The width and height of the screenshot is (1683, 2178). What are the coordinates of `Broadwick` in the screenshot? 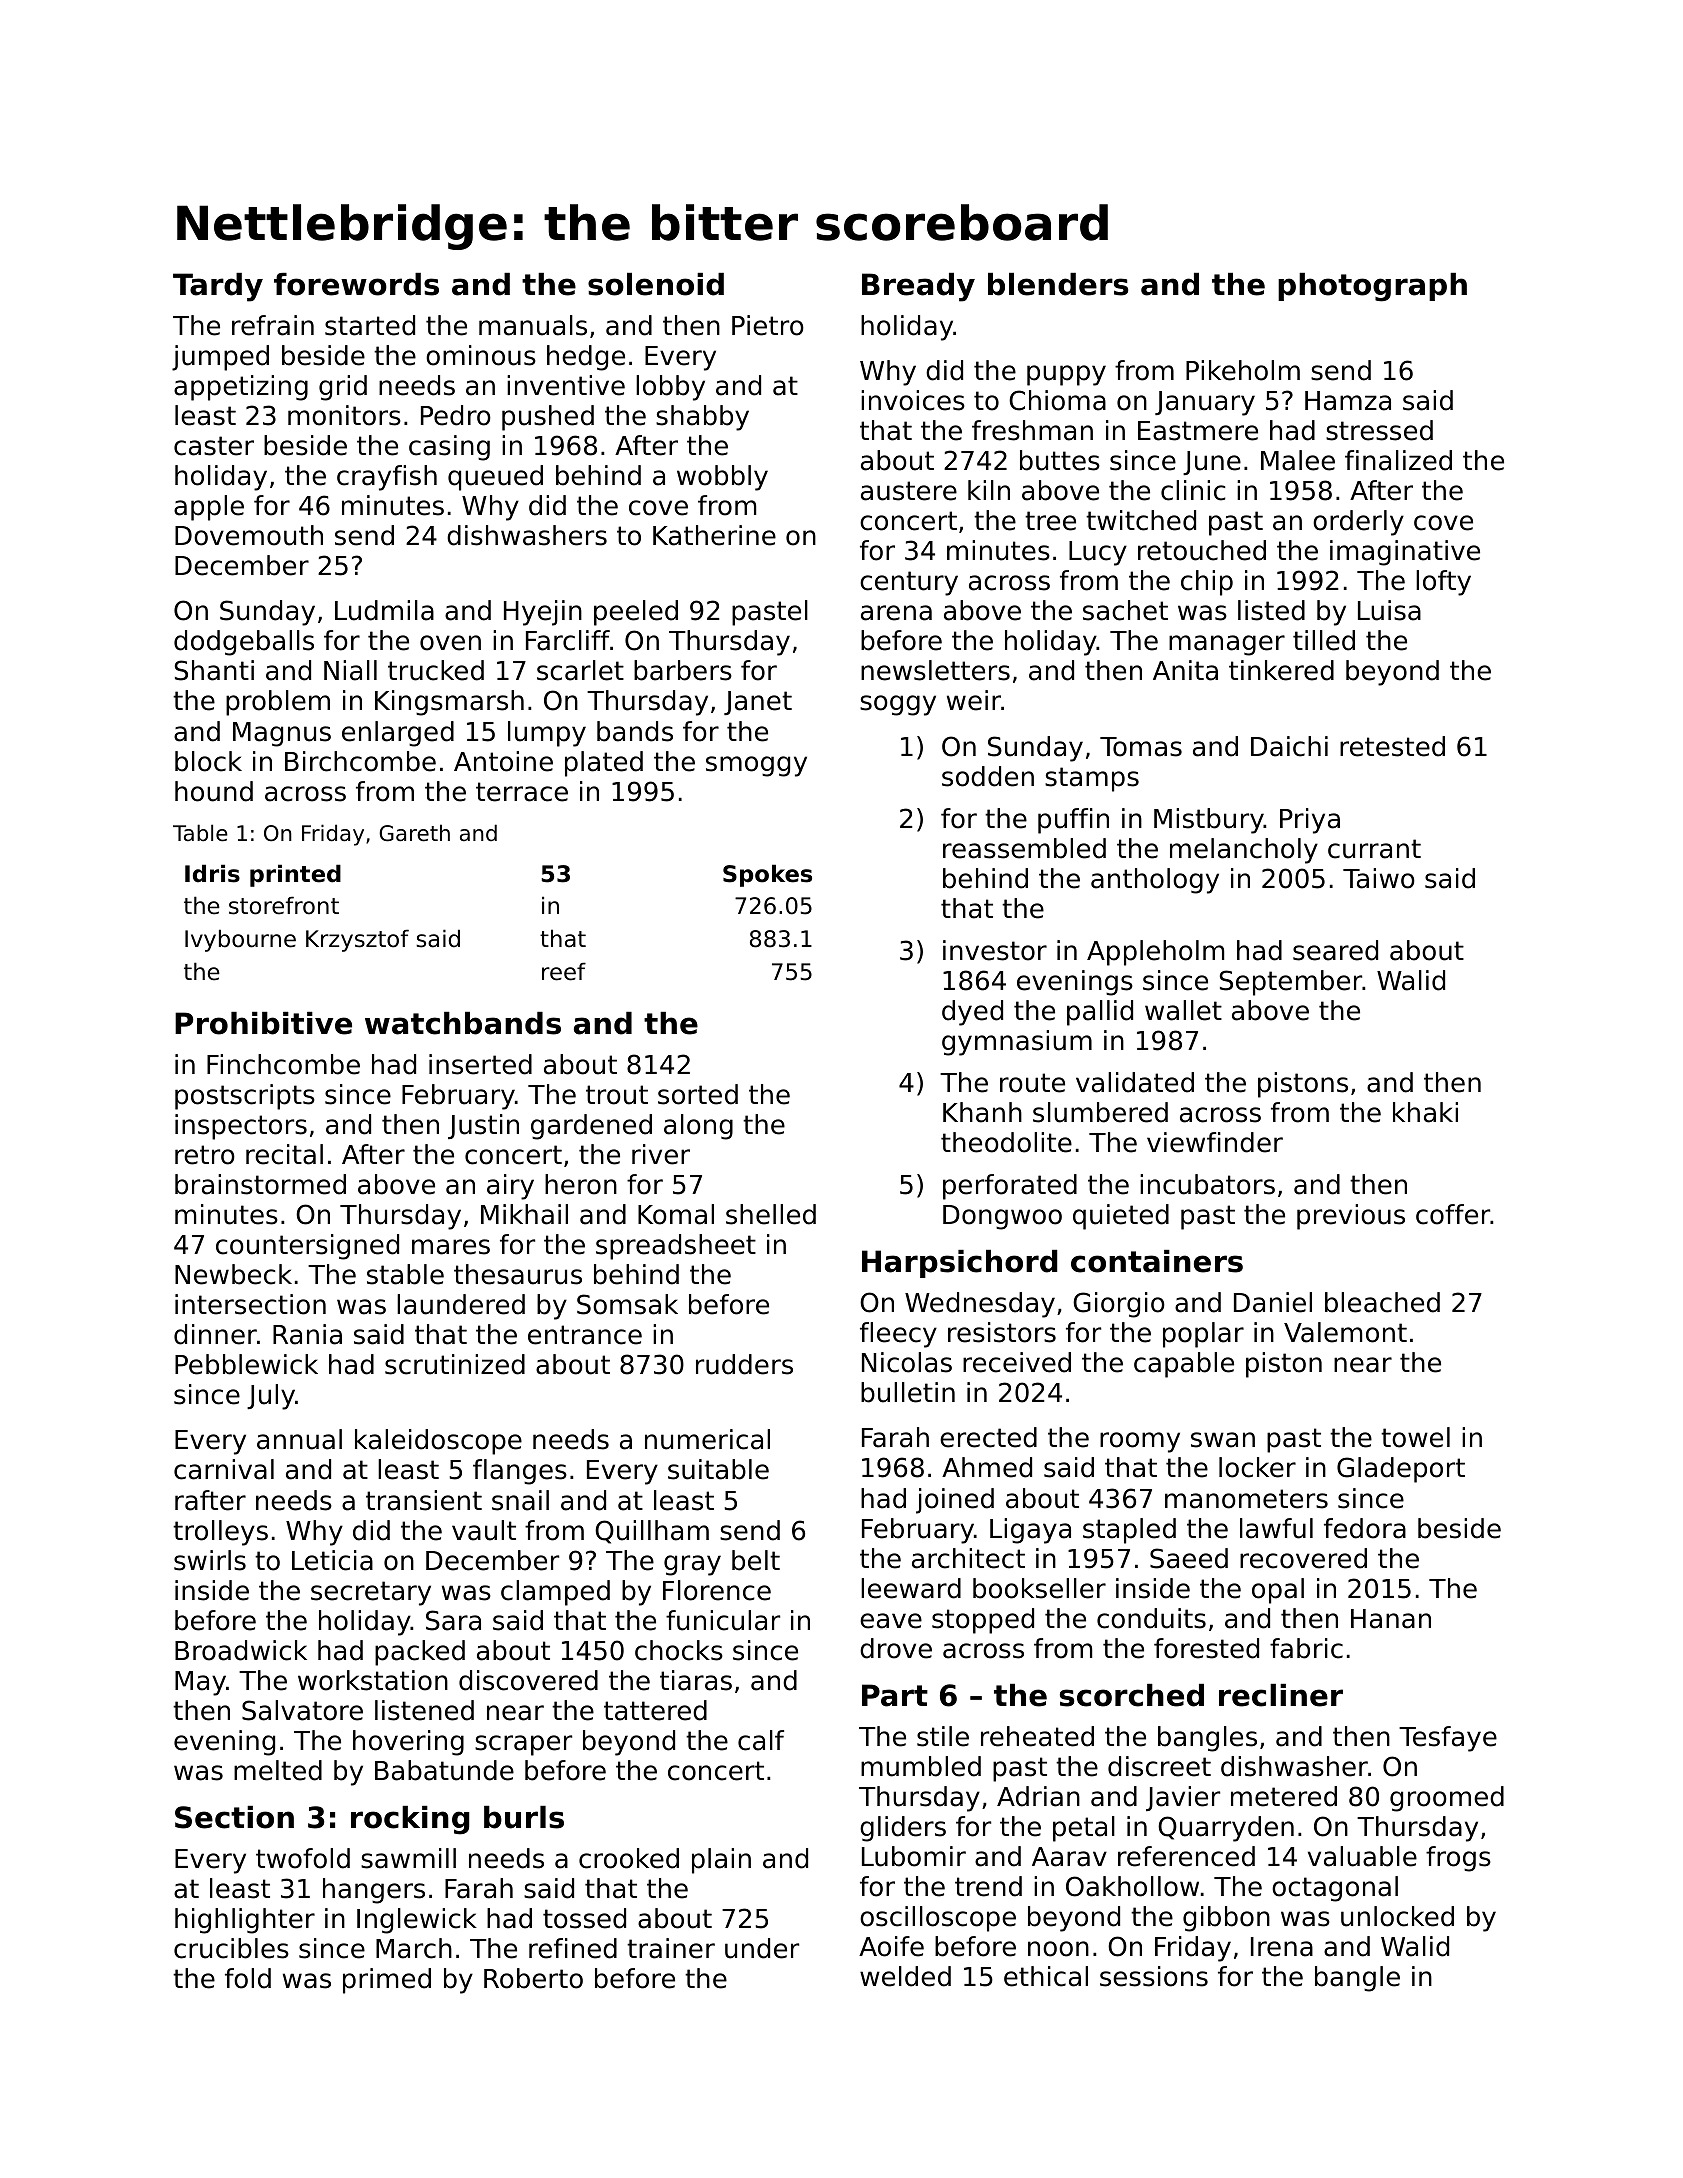 It's located at (241, 1650).
